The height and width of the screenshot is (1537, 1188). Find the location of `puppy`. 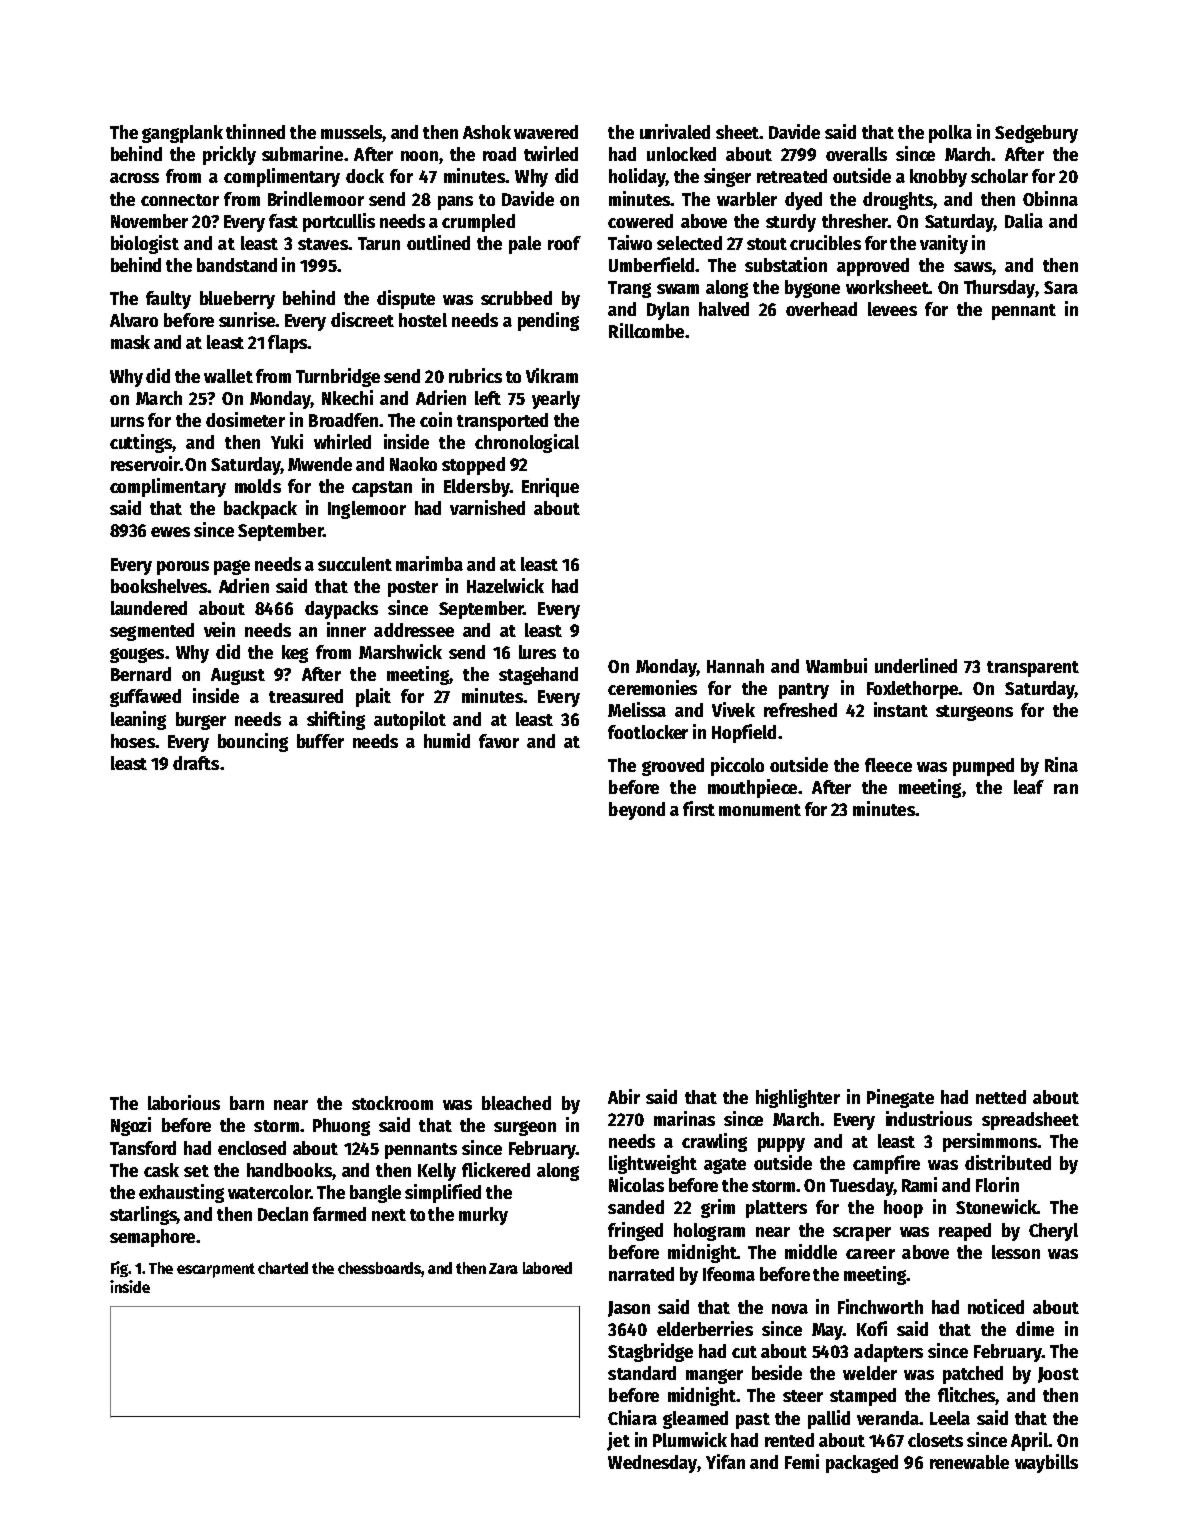

puppy is located at coordinates (781, 1145).
